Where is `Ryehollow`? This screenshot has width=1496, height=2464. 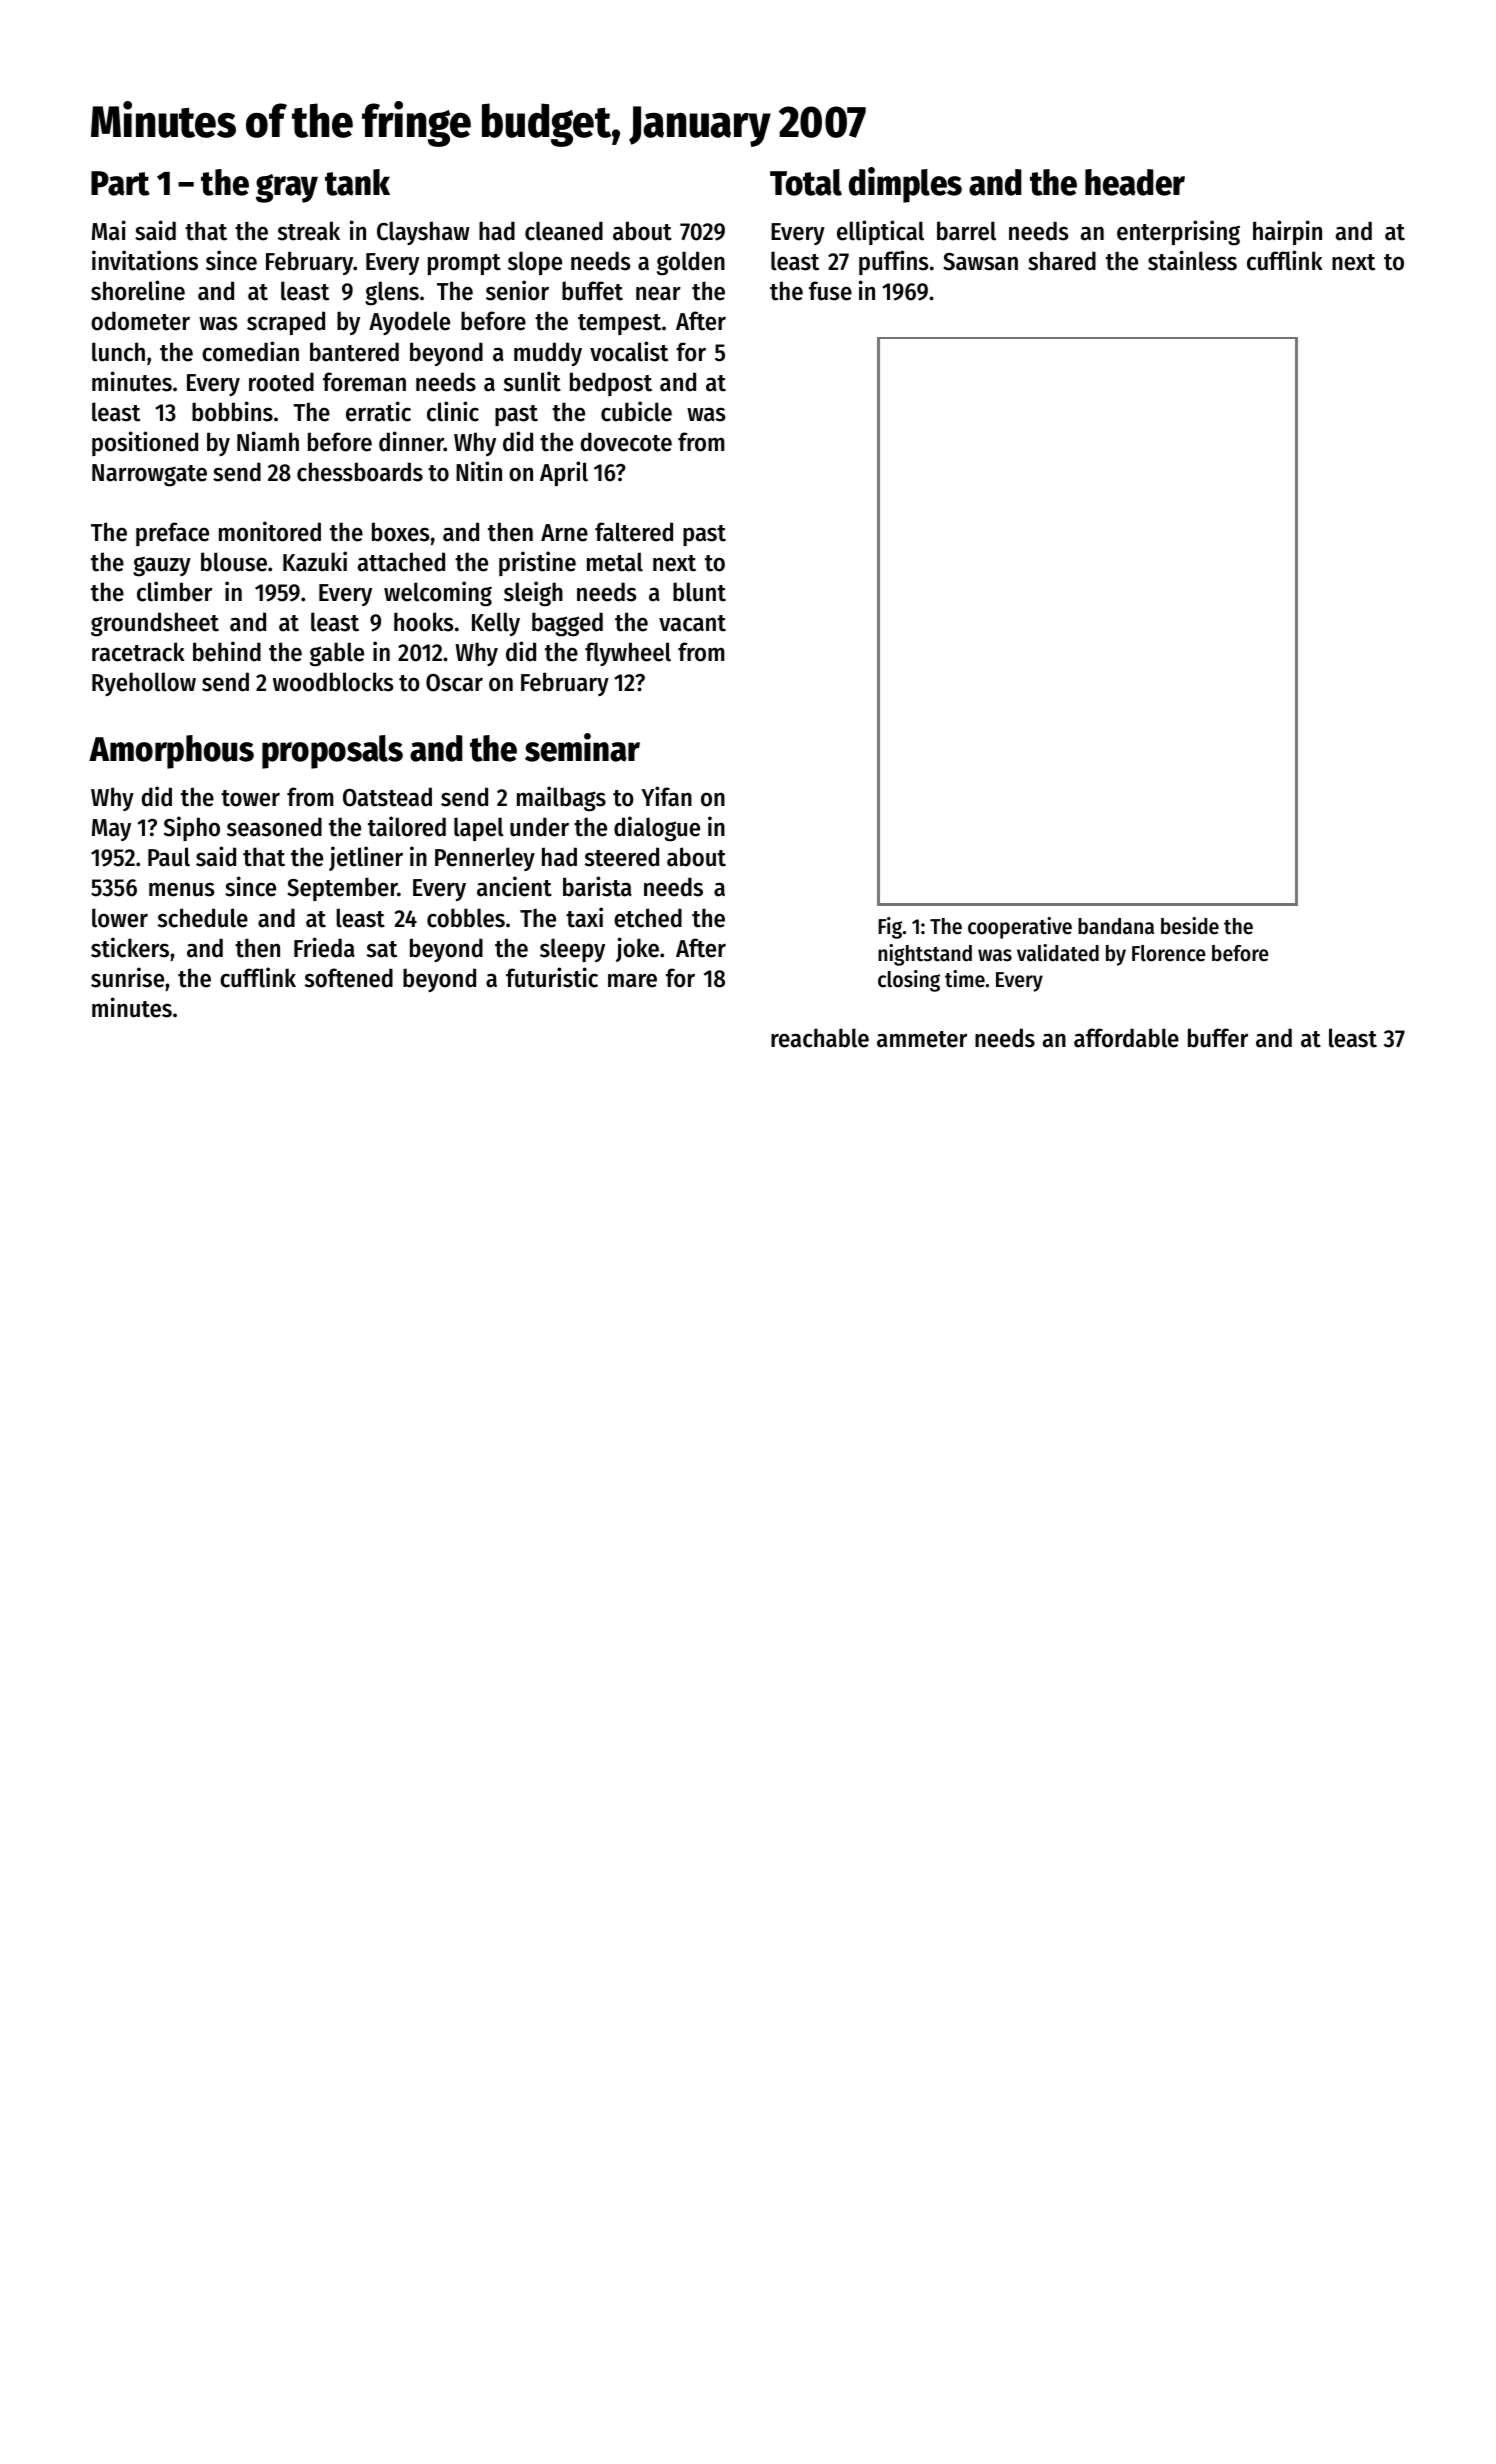 Ryehollow is located at coordinates (144, 684).
